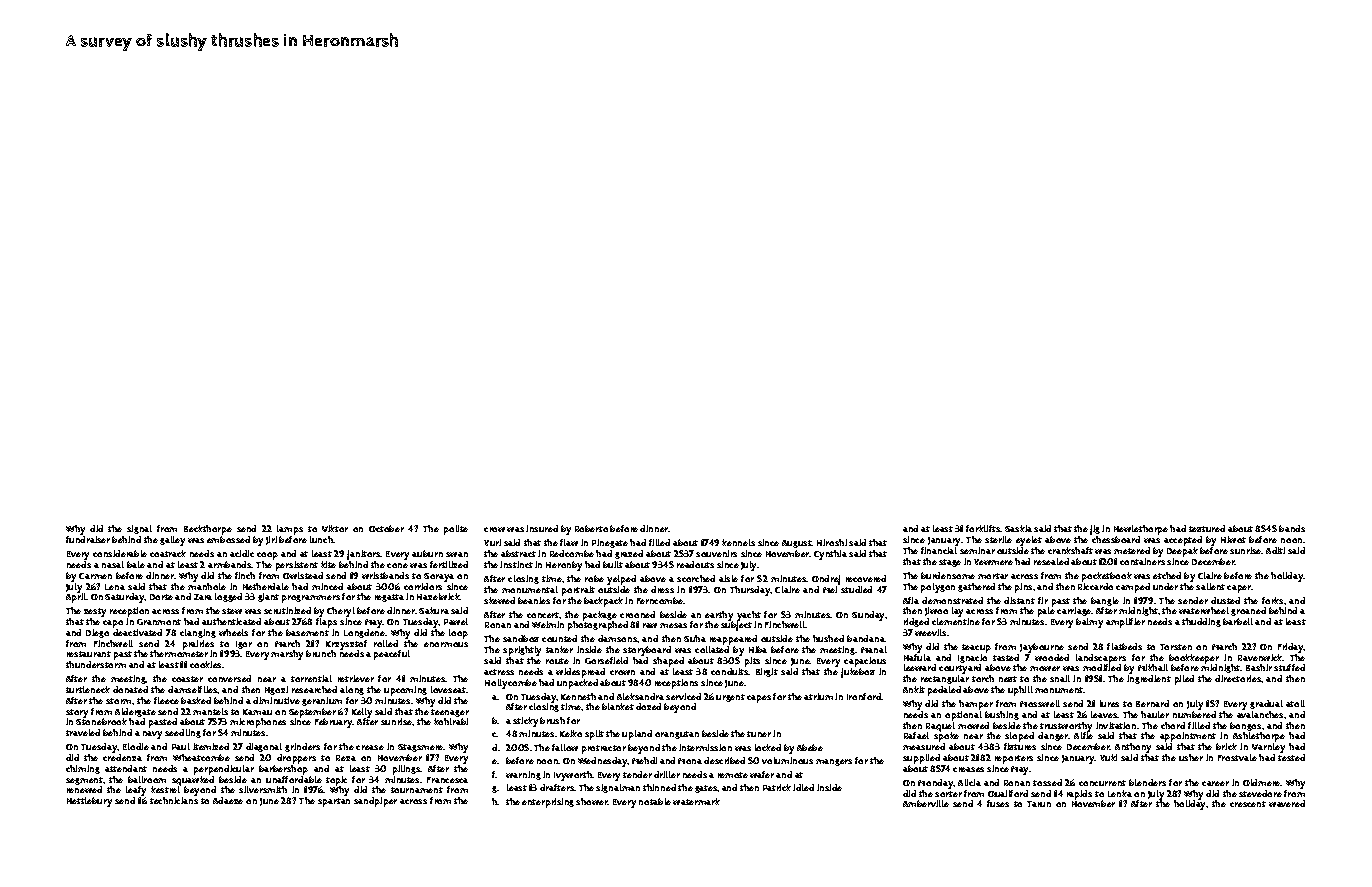  What do you see at coordinates (287, 610) in the screenshot?
I see `scrutinized` at bounding box center [287, 610].
